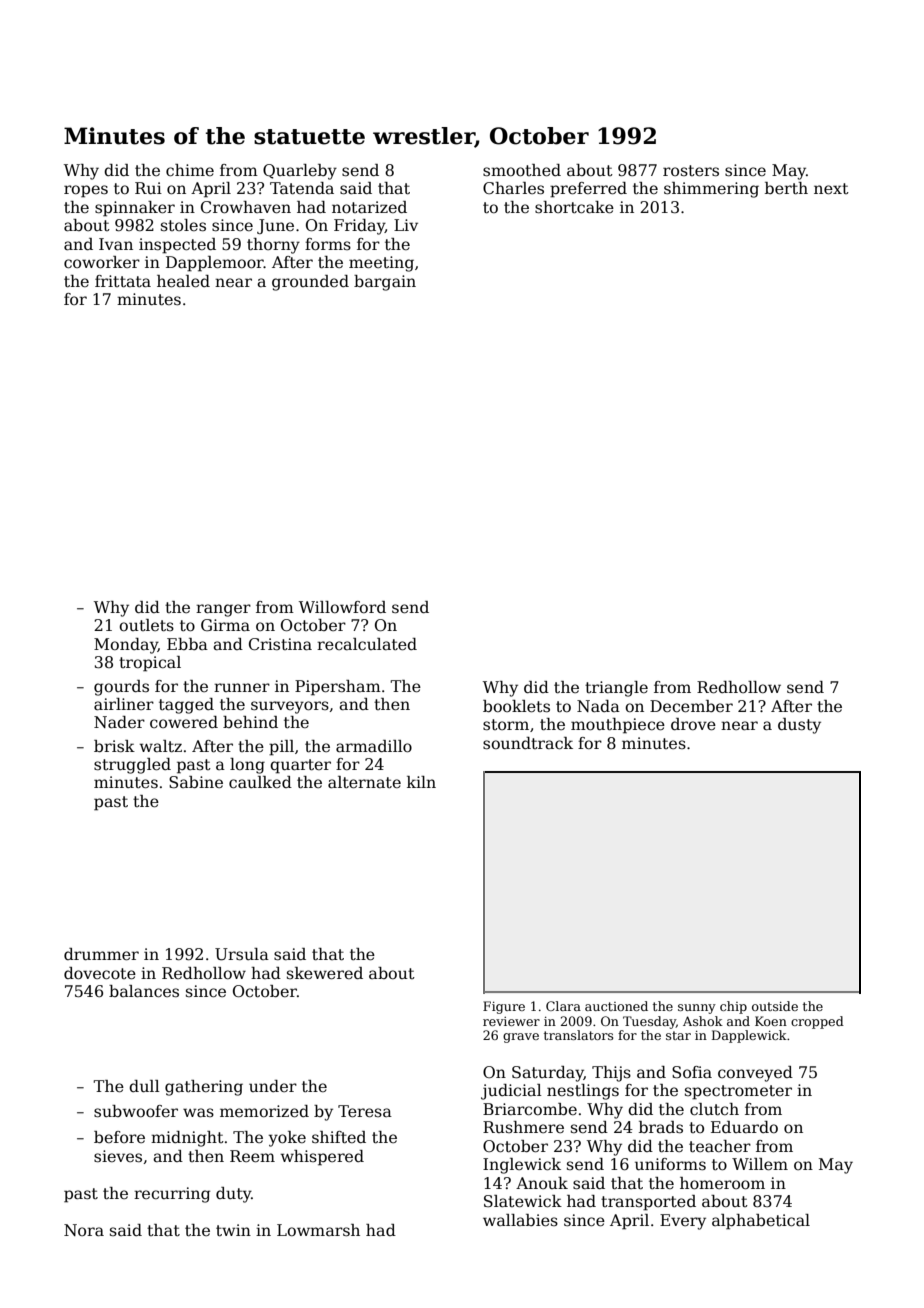  What do you see at coordinates (123, 281) in the page?
I see `frittata` at bounding box center [123, 281].
